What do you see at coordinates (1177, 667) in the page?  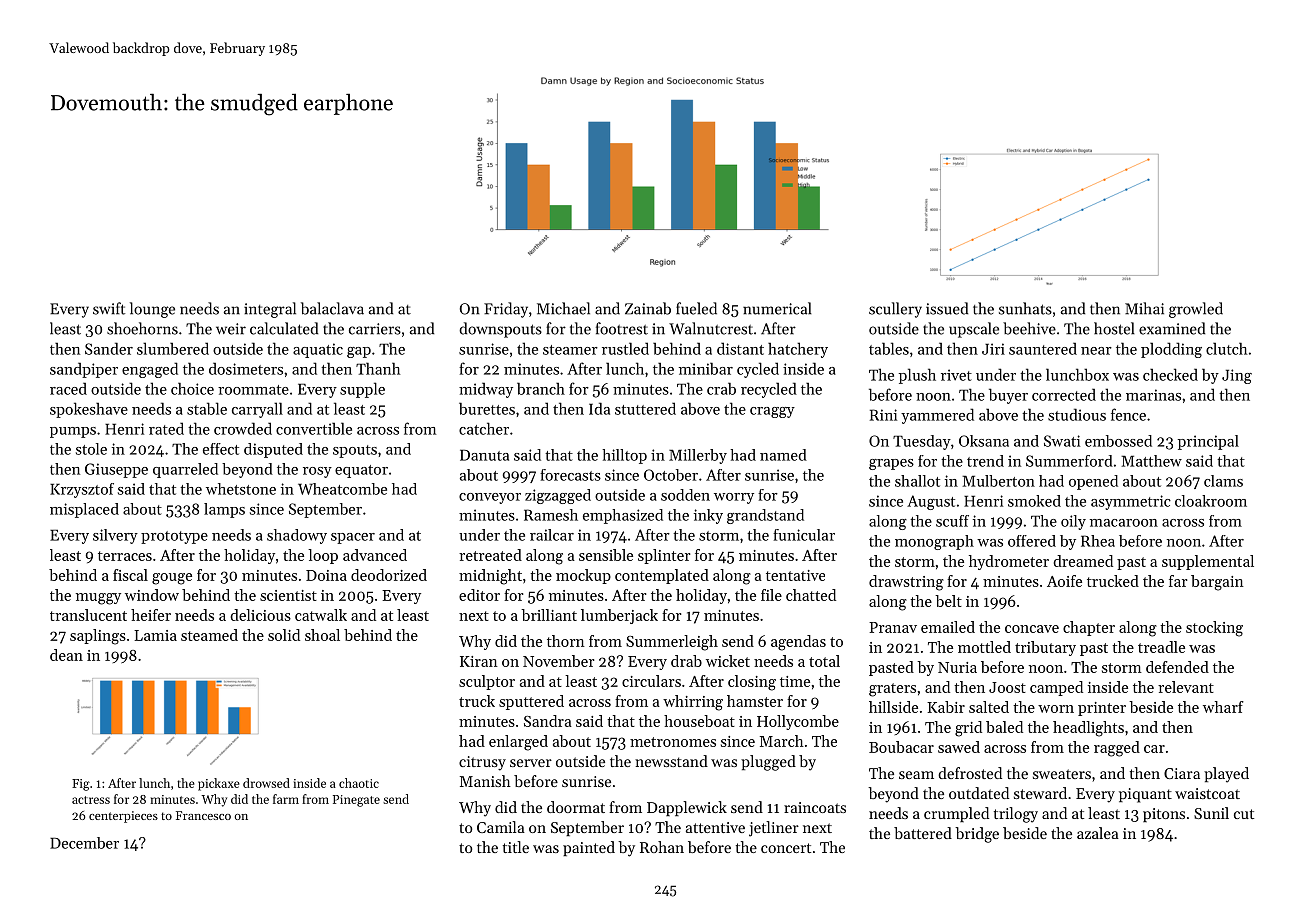 I see `defended` at bounding box center [1177, 667].
